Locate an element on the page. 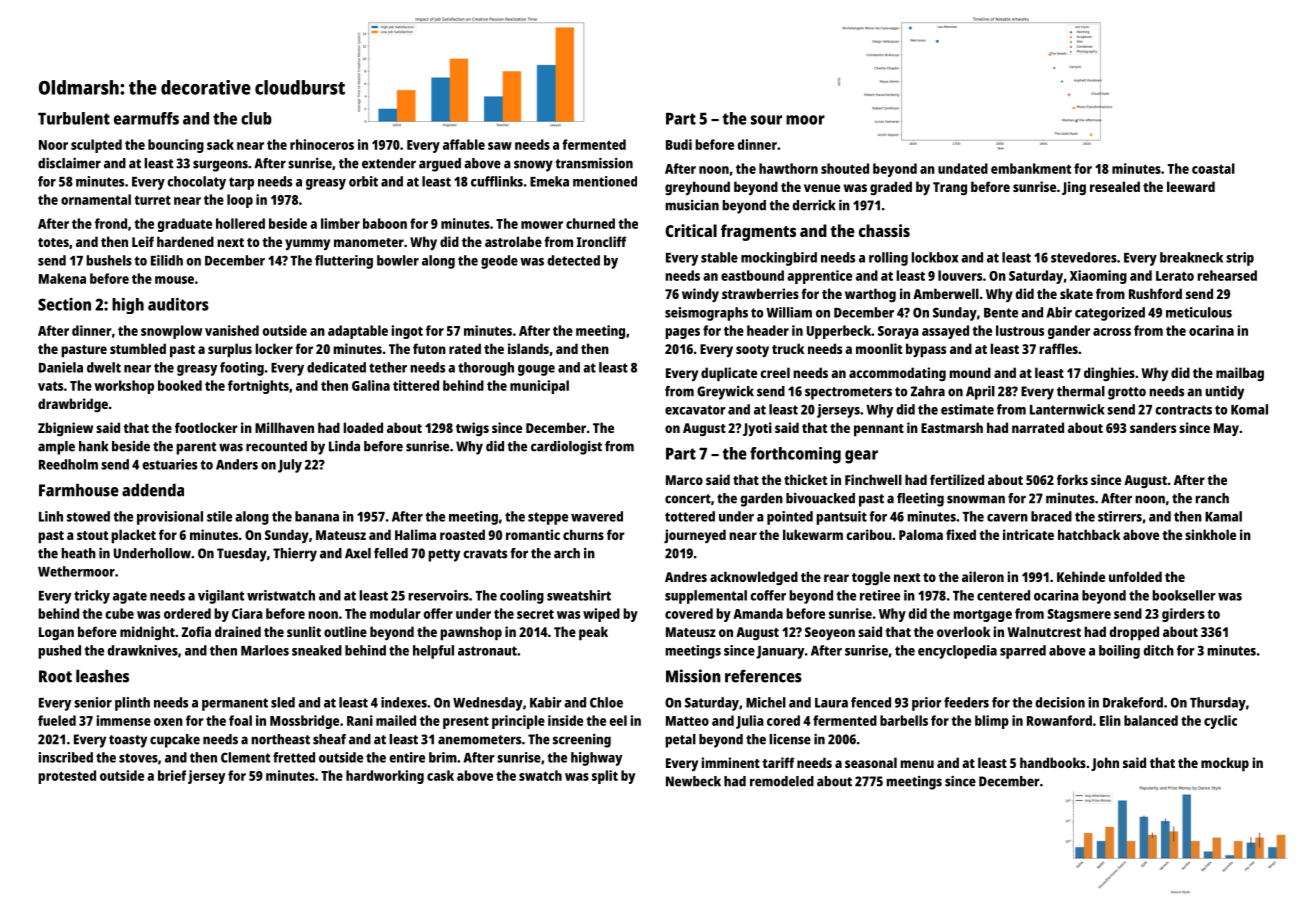 Image resolution: width=1308 pixels, height=924 pixels. acknowledged is located at coordinates (754, 578).
